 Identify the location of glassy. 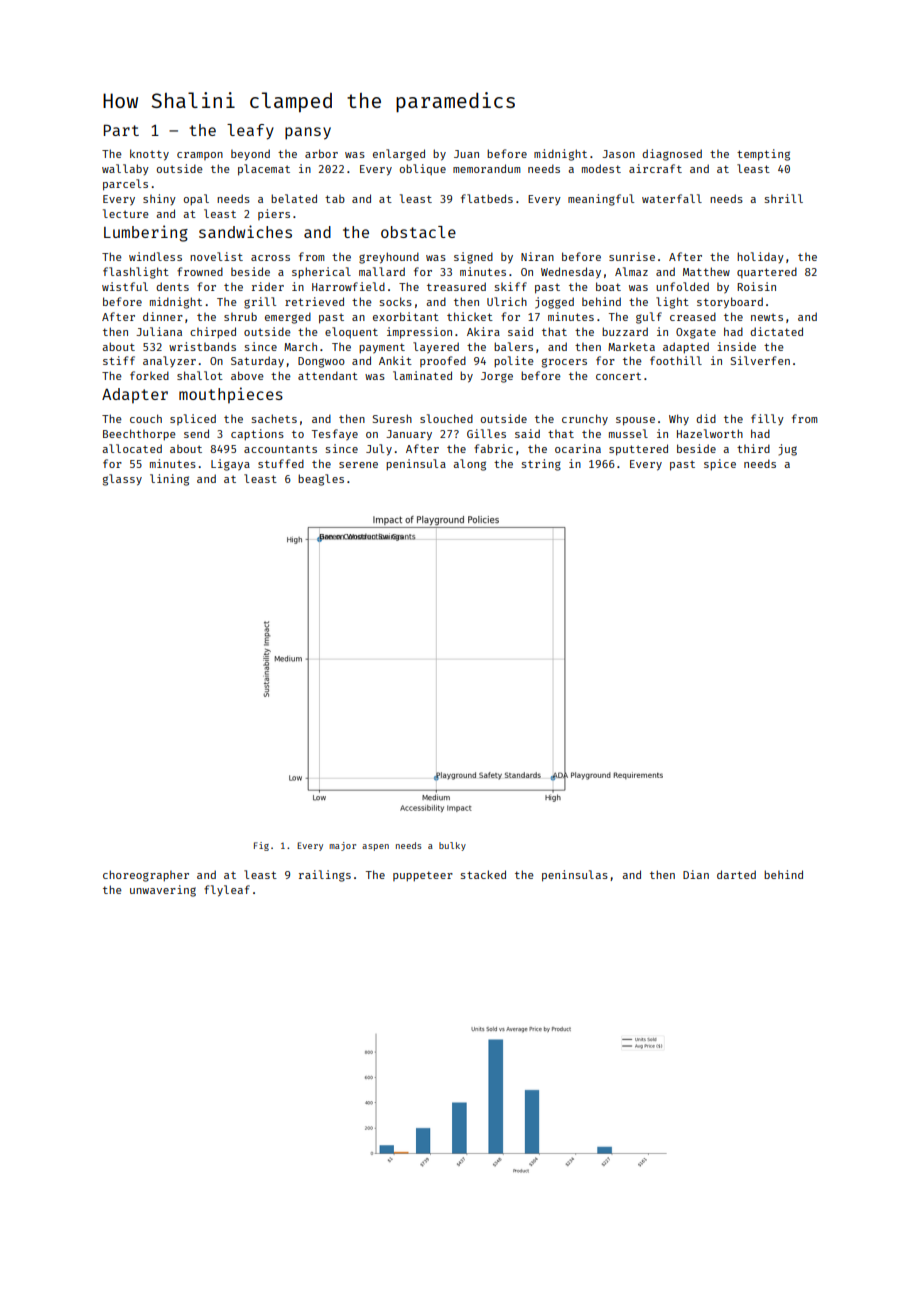
(122, 480).
